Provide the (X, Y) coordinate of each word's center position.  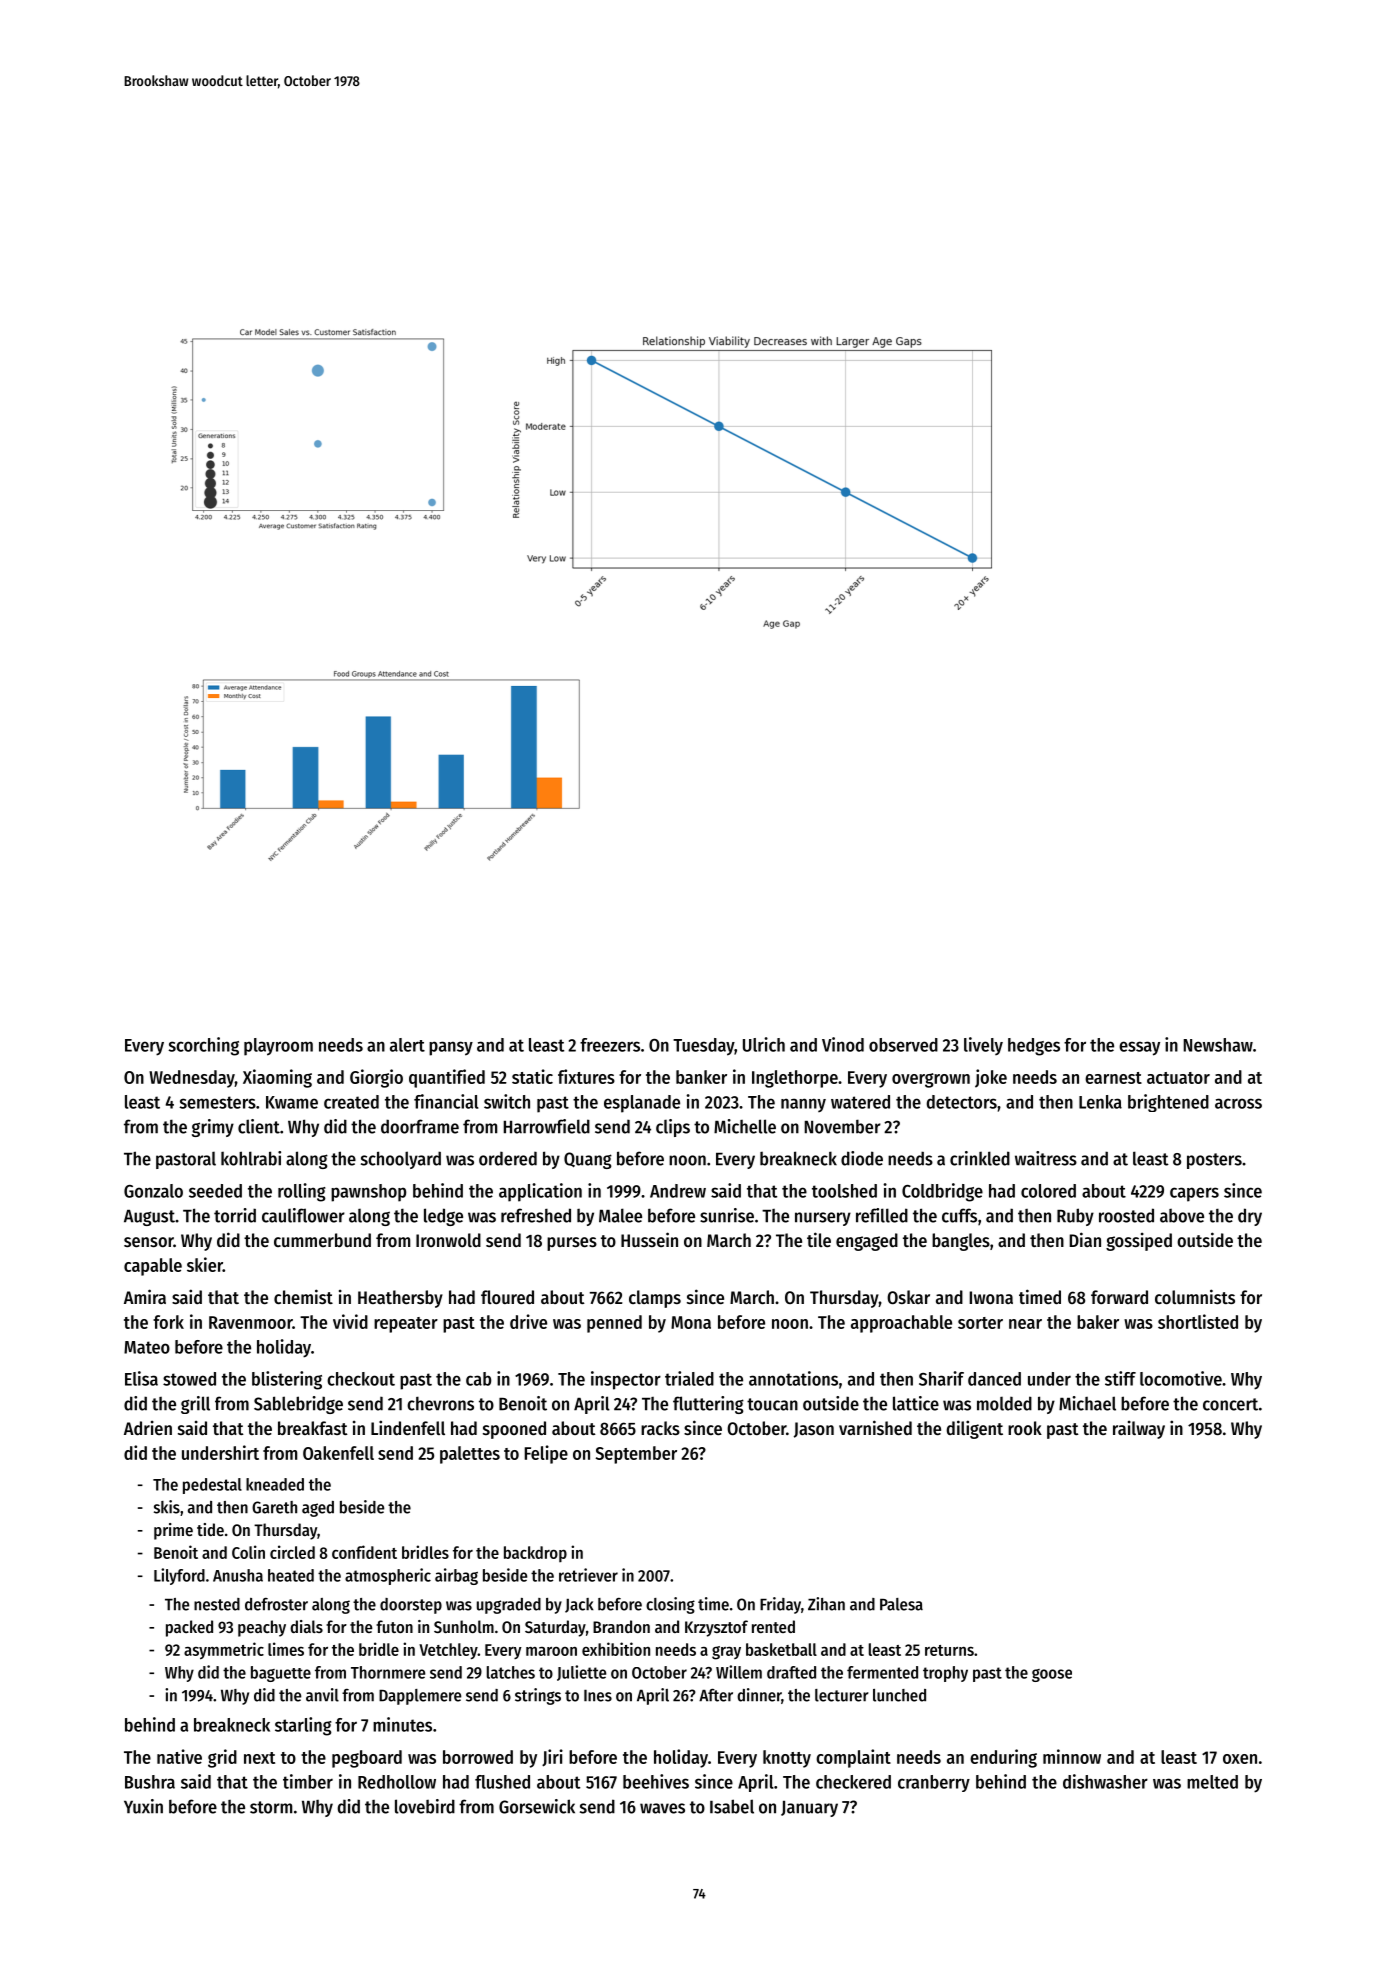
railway (1139, 1429)
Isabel (732, 1806)
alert (407, 1045)
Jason (814, 1430)
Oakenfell (338, 1453)
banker (701, 1077)
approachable (901, 1324)
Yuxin (143, 1806)
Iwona (991, 1297)
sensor (149, 1242)
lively (983, 1046)
